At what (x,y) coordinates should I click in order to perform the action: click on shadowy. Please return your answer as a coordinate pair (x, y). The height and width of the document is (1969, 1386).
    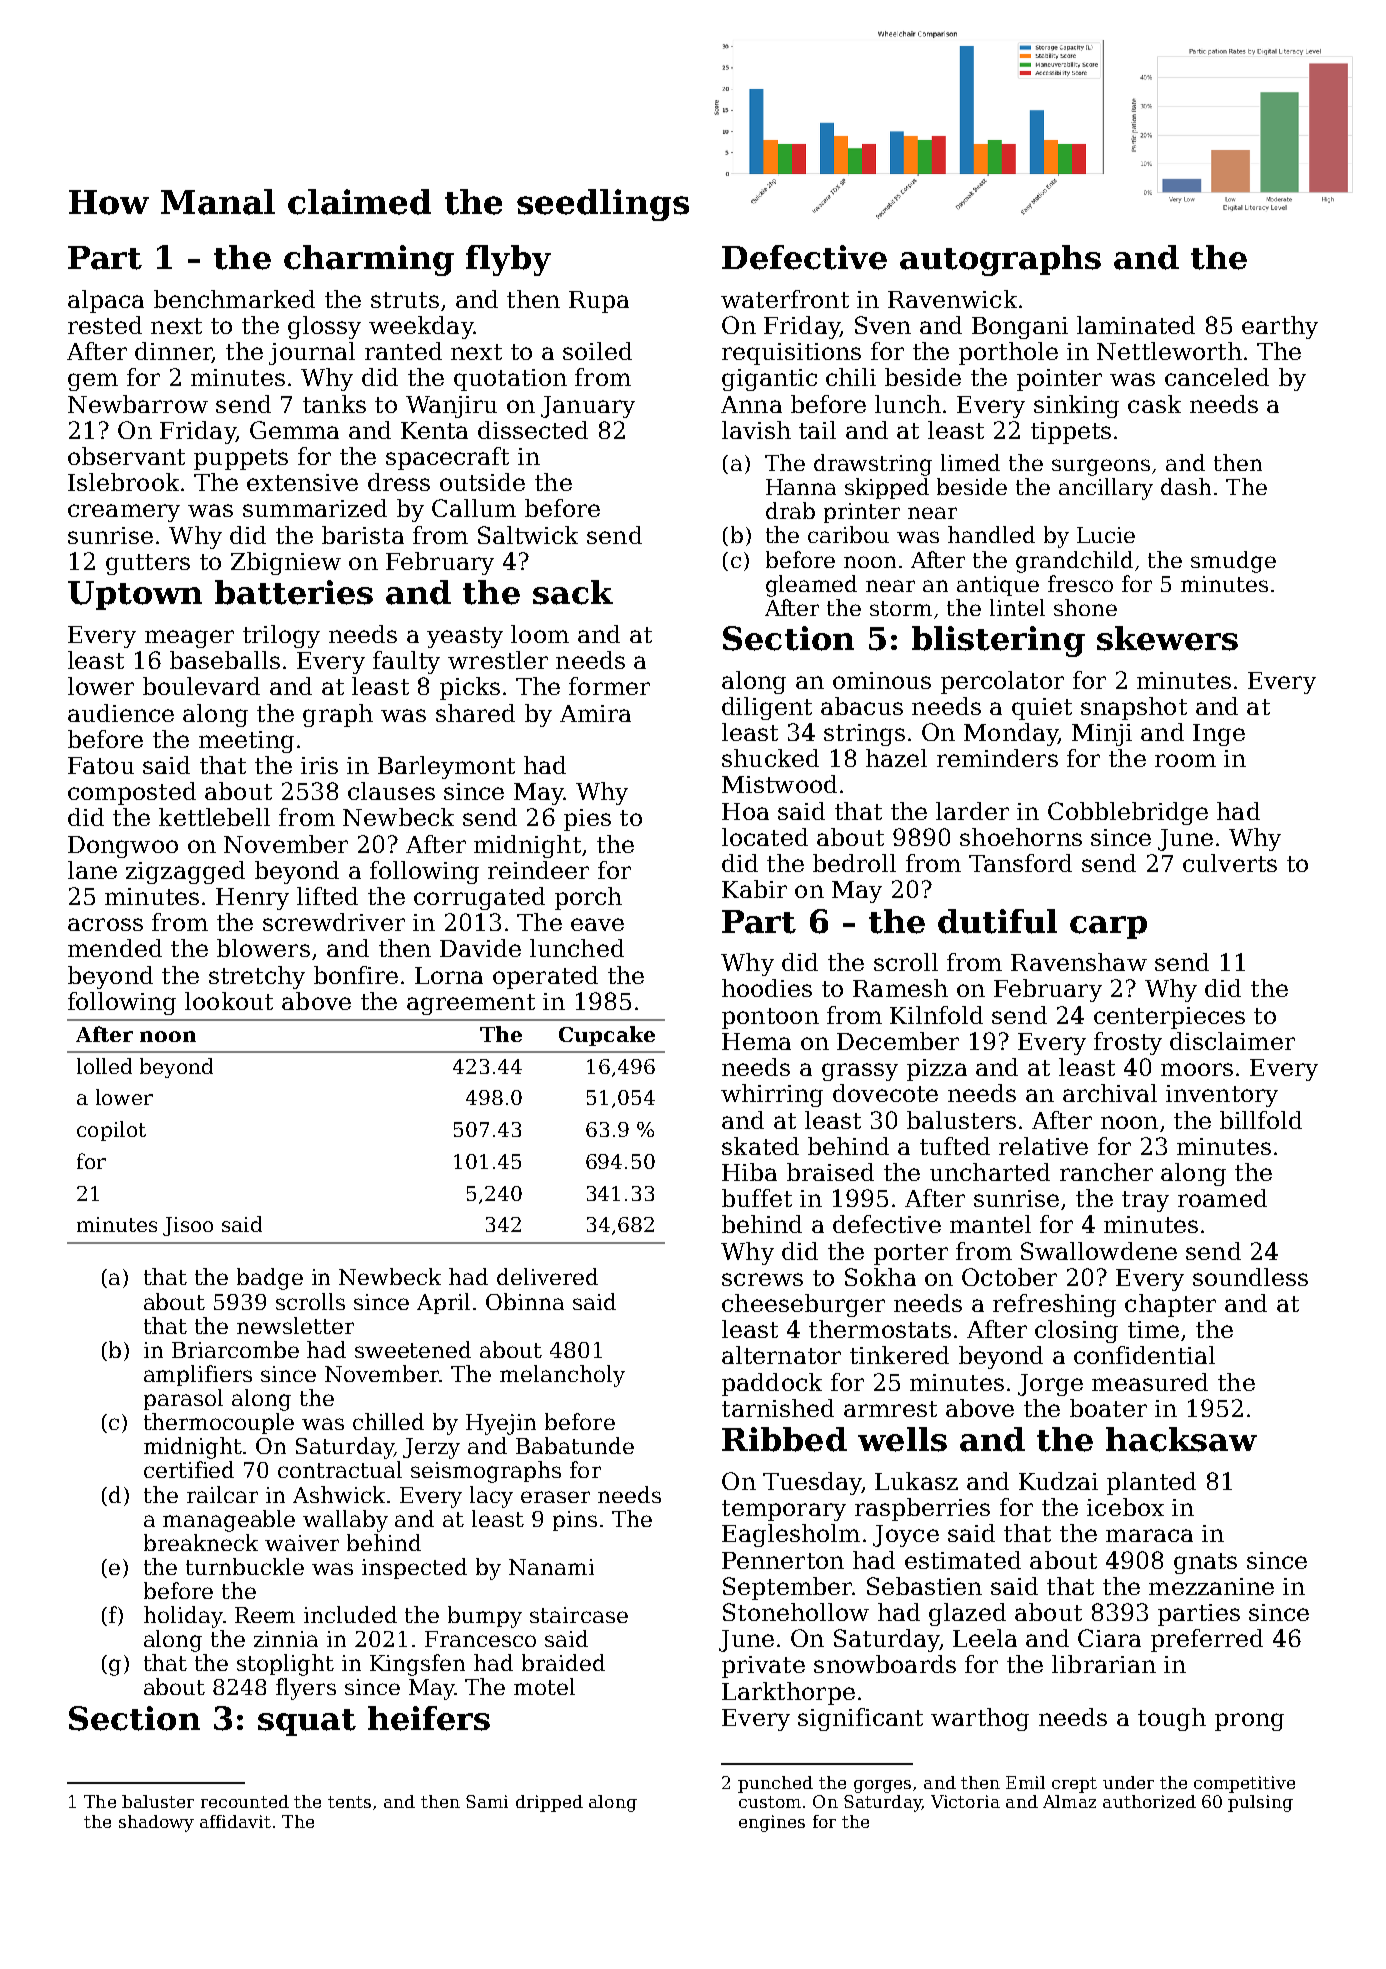
    Looking at the image, I should click on (156, 1823).
